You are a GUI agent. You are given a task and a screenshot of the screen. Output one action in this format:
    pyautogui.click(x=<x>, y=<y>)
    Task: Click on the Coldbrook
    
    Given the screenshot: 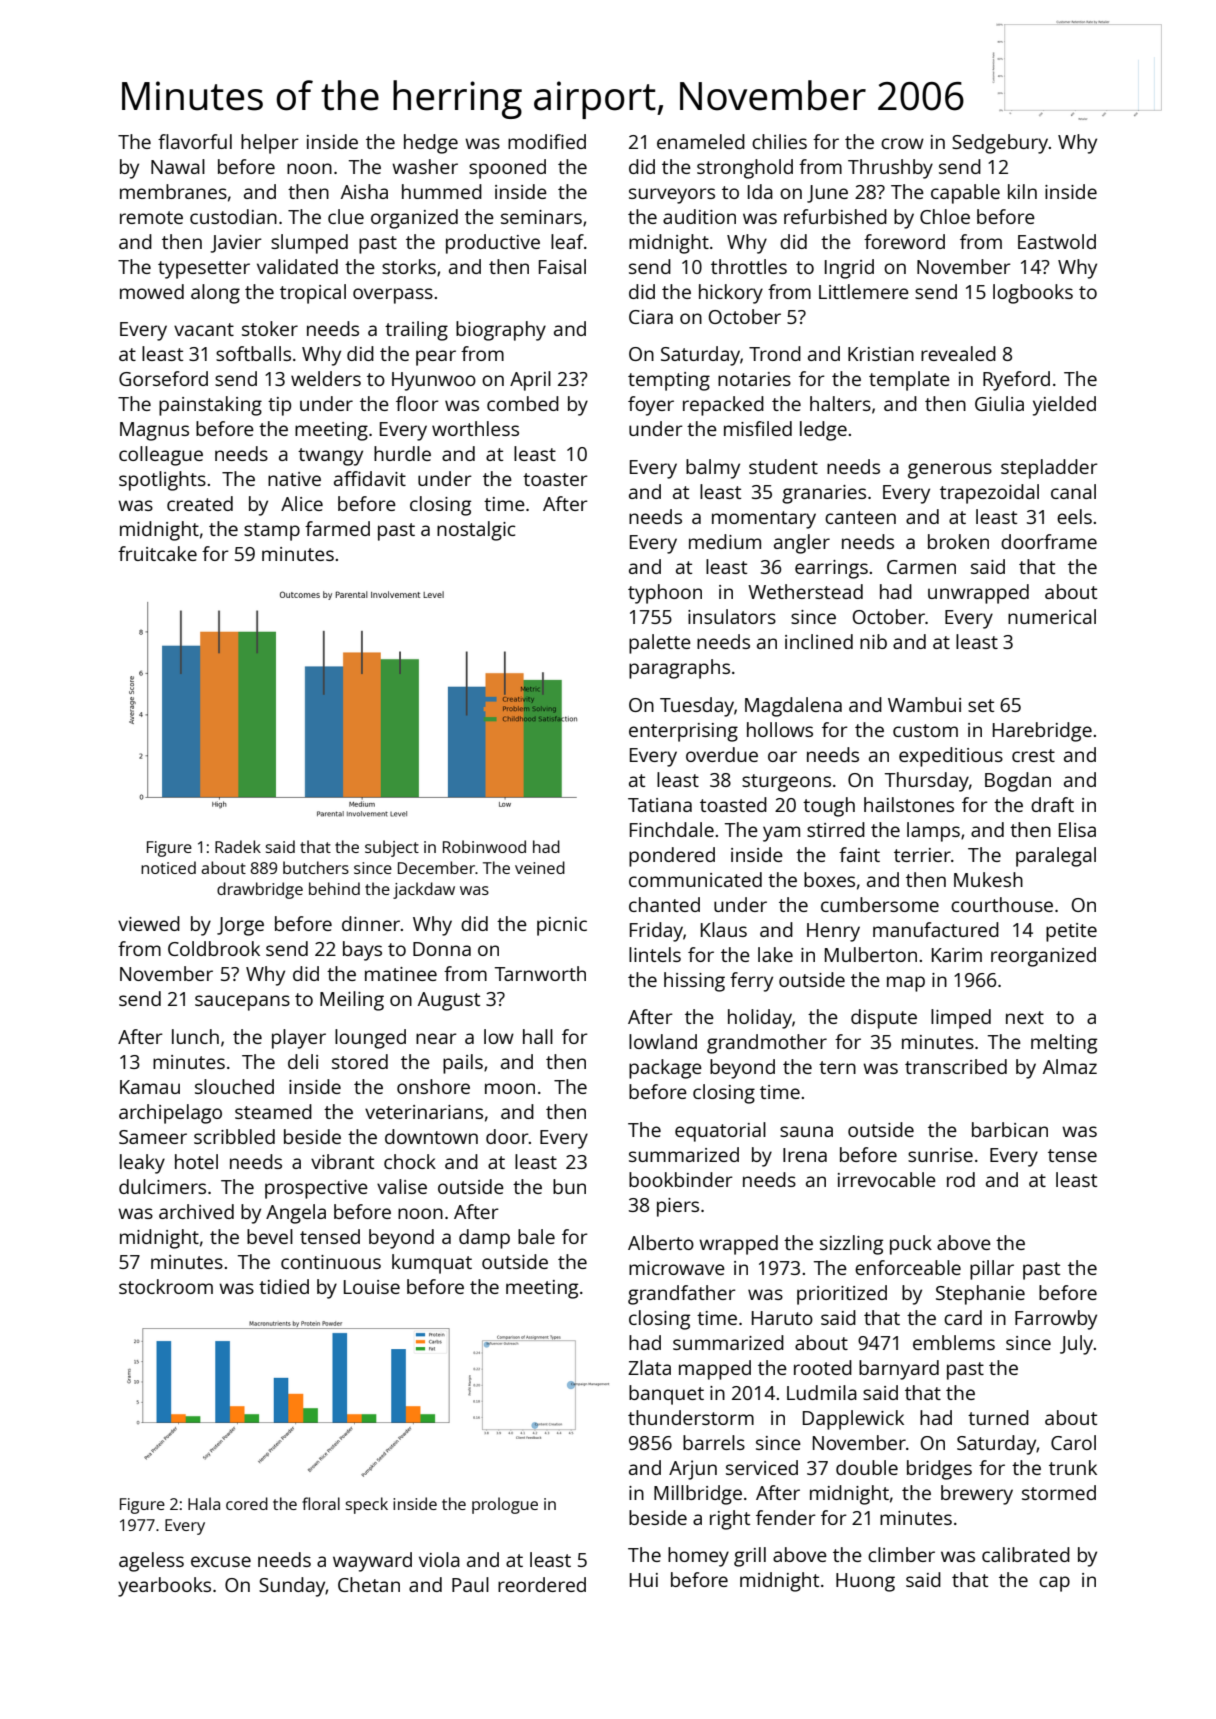 What is the action you would take?
    pyautogui.click(x=214, y=948)
